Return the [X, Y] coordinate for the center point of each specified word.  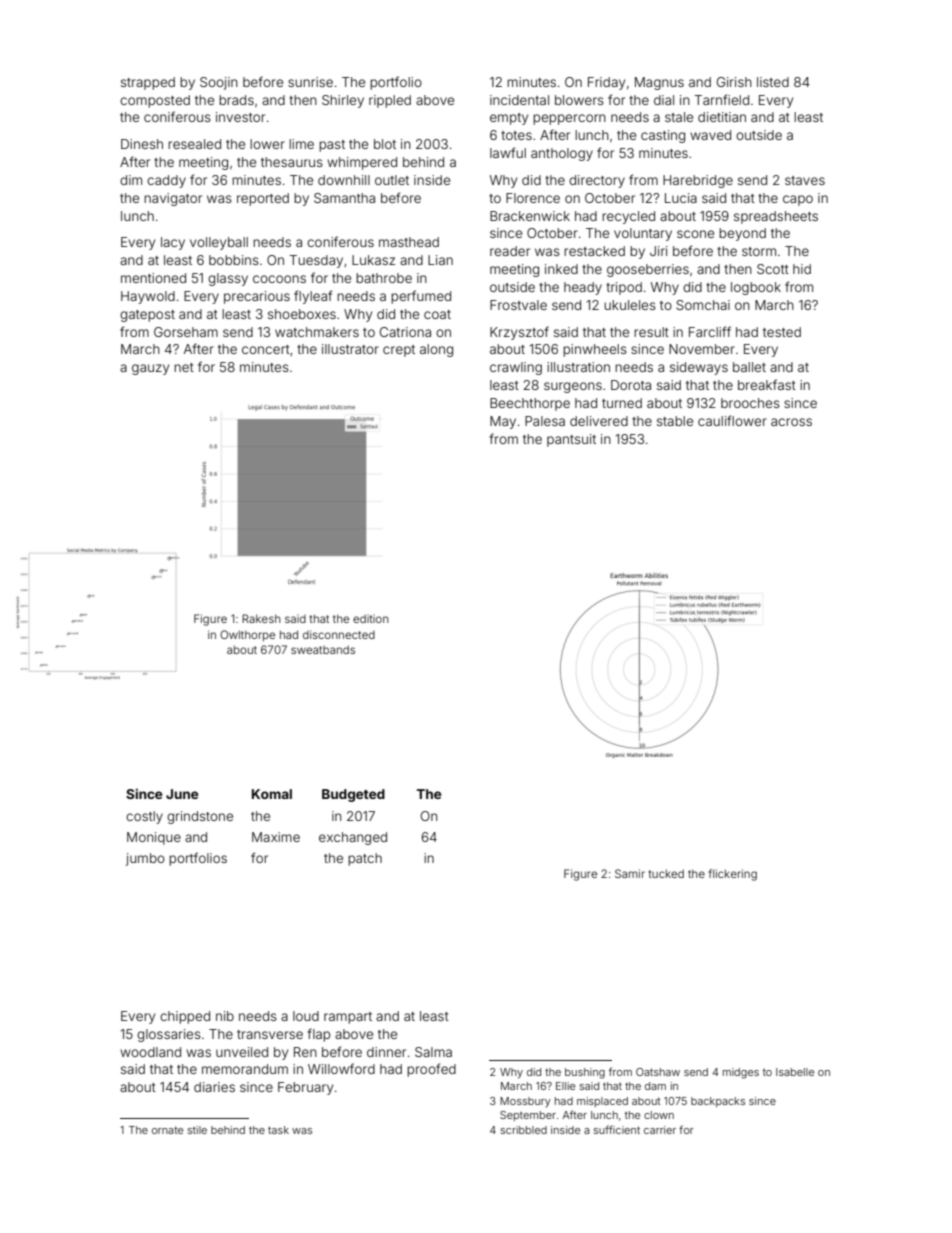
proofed [431, 1070]
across [791, 422]
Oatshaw [658, 1072]
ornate [167, 1130]
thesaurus [292, 162]
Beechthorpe [530, 404]
